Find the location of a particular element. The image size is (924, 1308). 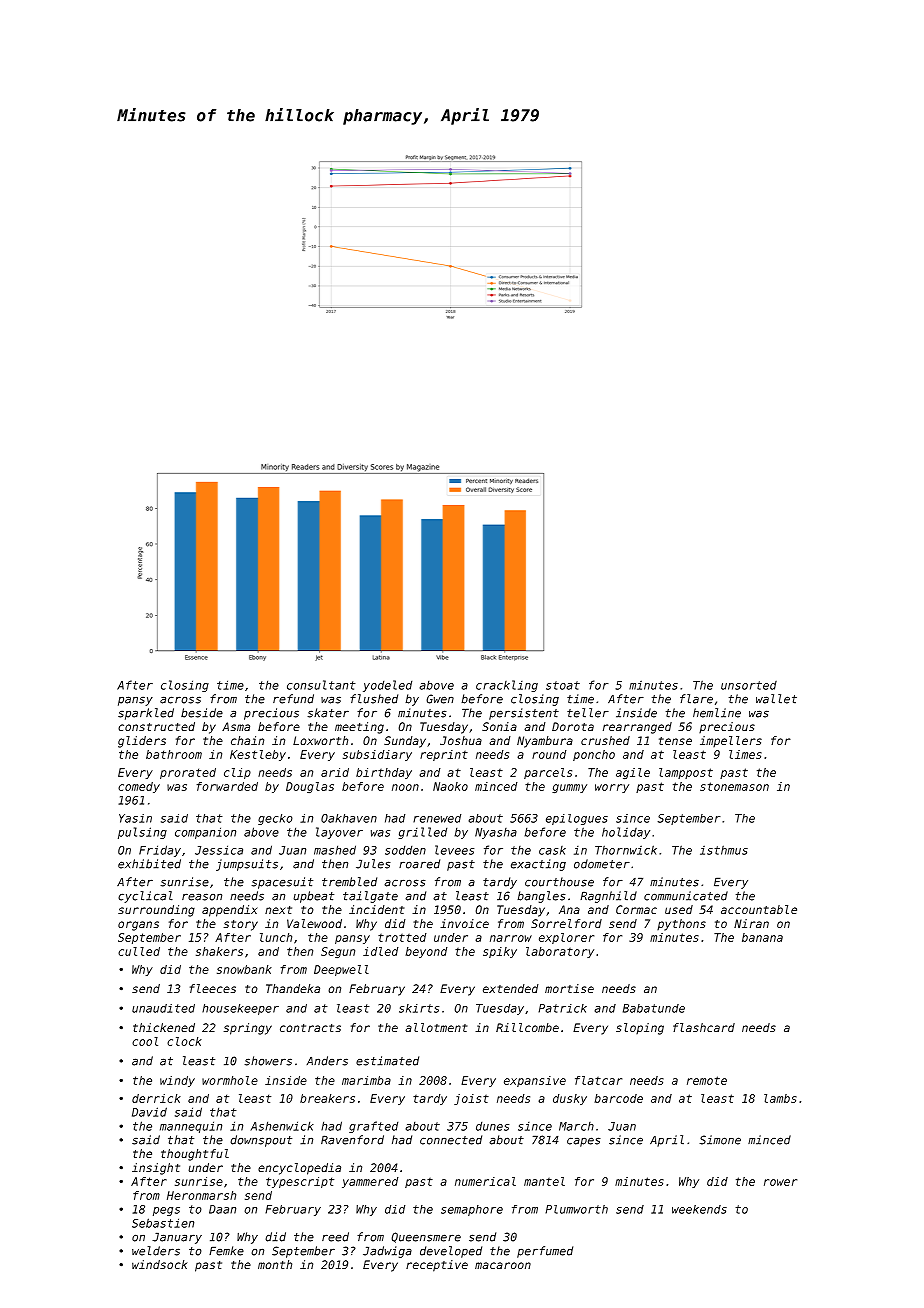

Femke is located at coordinates (226, 1251).
